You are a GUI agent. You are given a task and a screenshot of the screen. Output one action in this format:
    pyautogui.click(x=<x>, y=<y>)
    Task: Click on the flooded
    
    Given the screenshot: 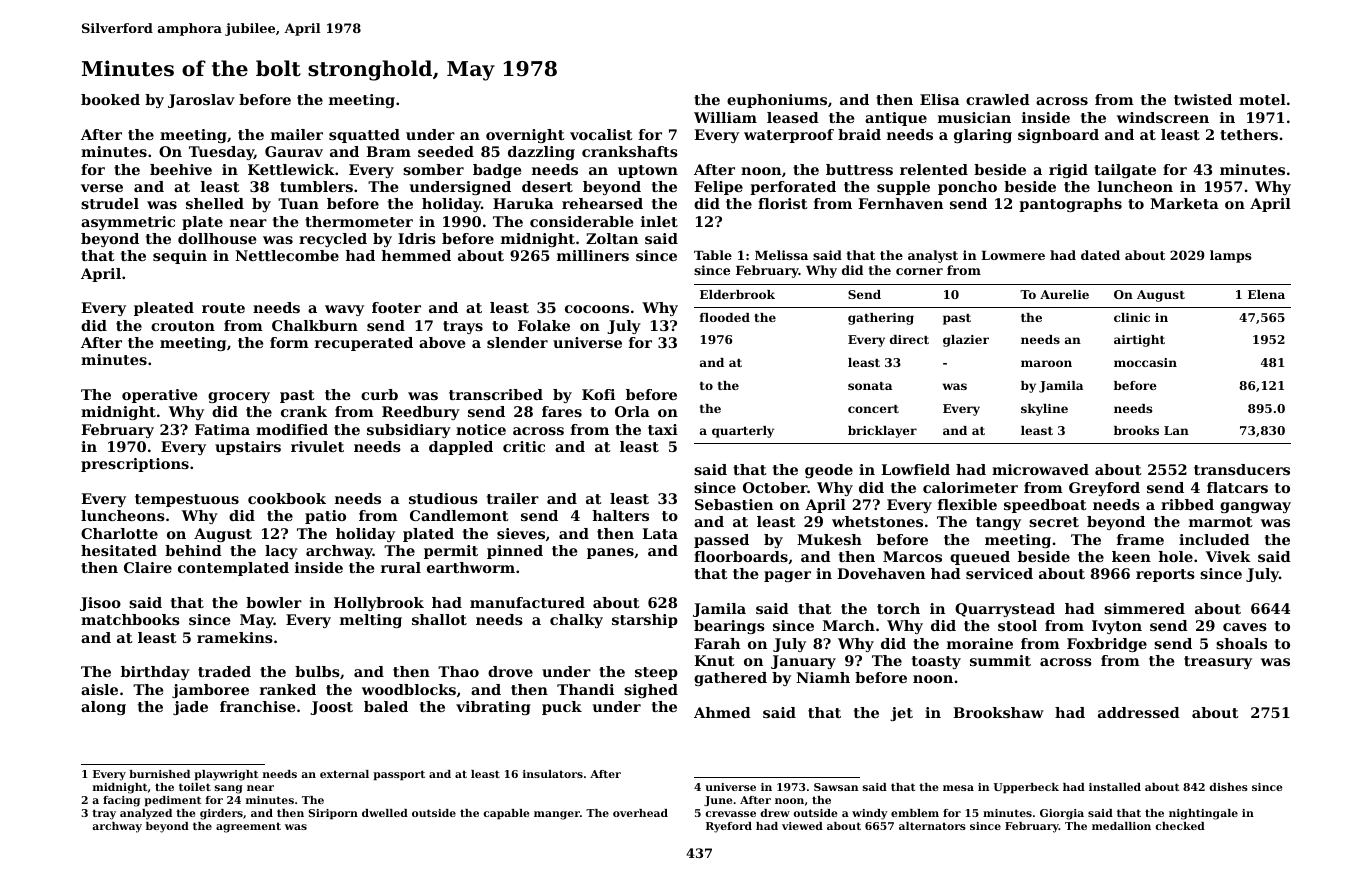 What is the action you would take?
    pyautogui.click(x=725, y=317)
